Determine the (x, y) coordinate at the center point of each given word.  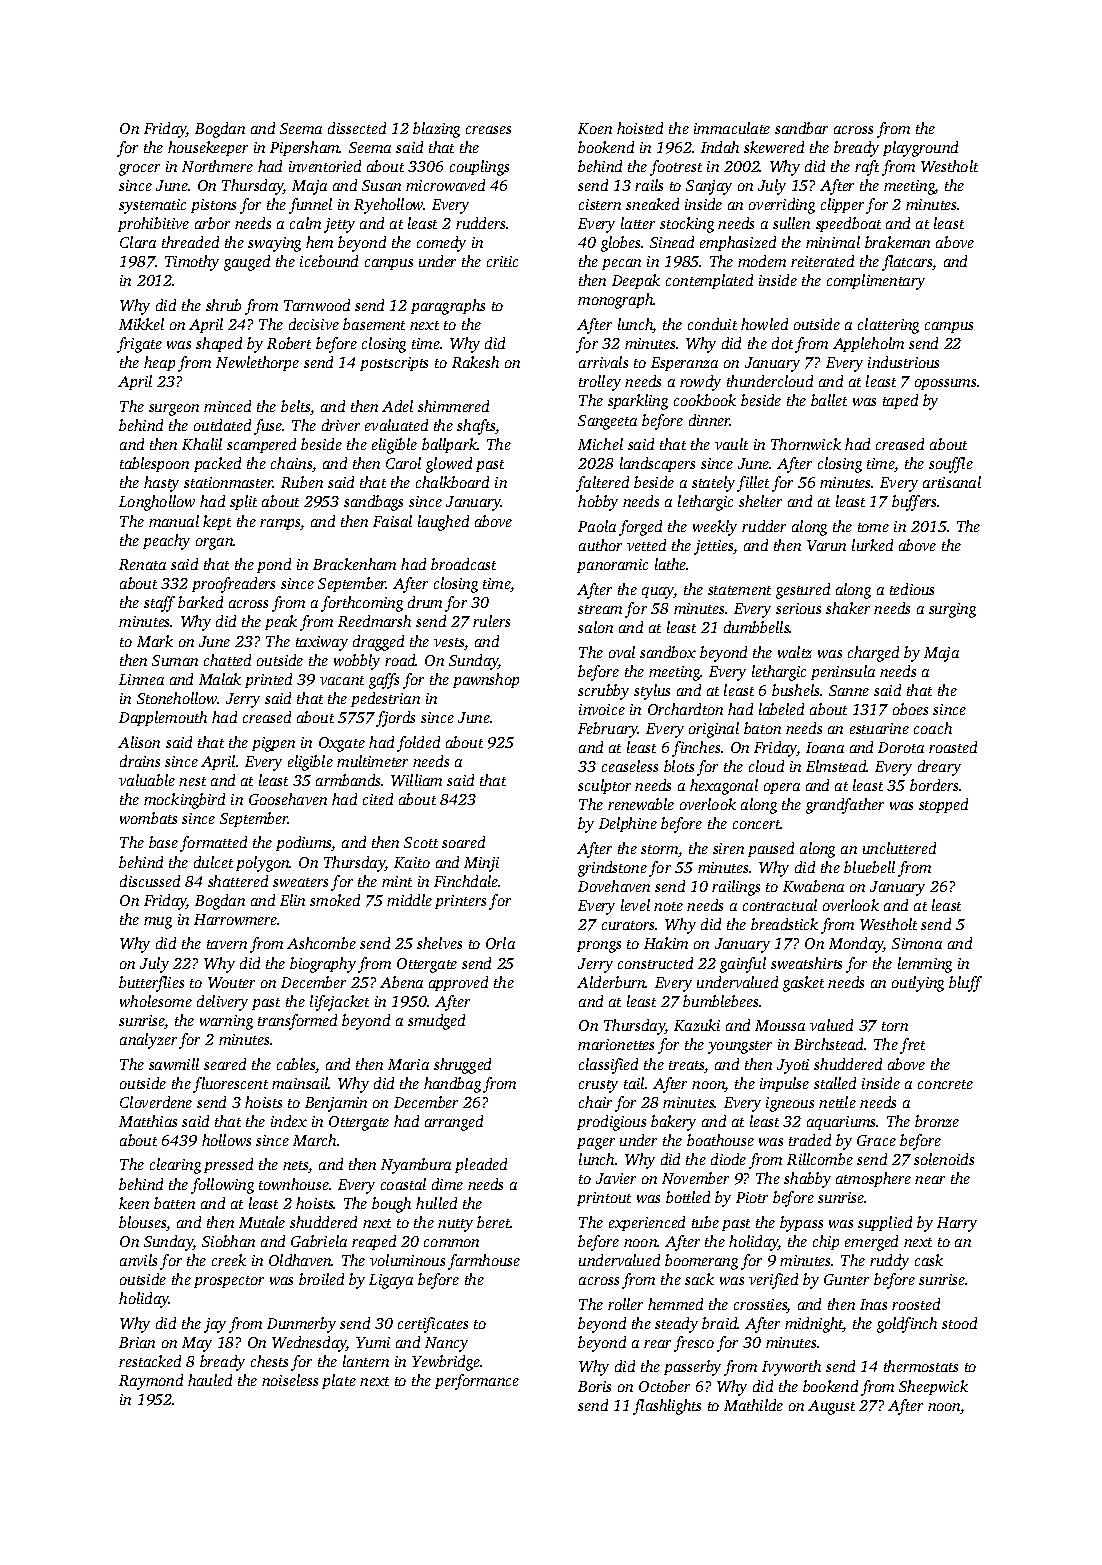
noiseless (290, 1380)
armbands (349, 780)
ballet (829, 400)
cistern (600, 204)
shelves (439, 943)
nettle (837, 1102)
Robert (289, 343)
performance (477, 1382)
